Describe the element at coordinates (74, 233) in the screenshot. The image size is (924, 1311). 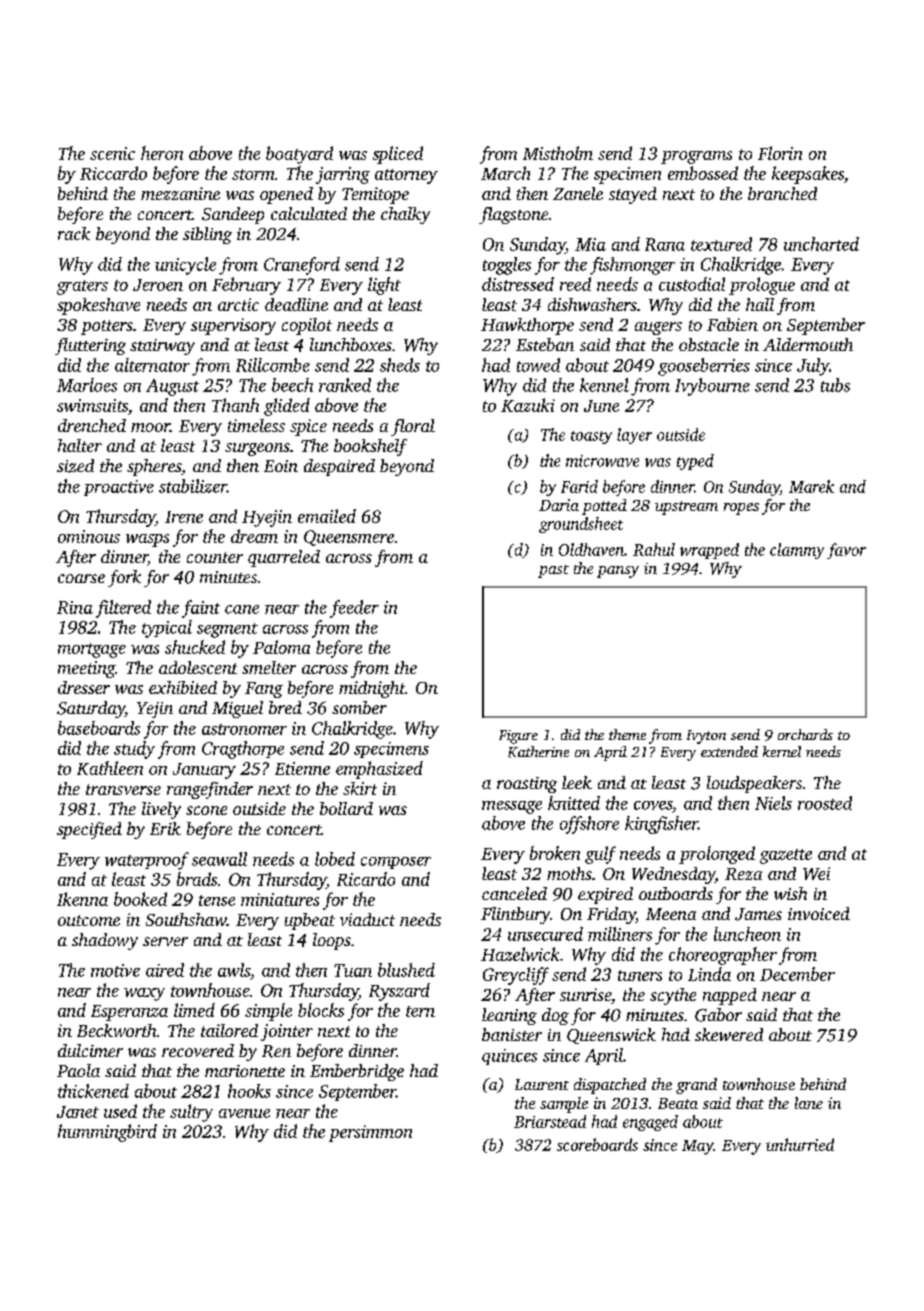
I see `rack` at that location.
